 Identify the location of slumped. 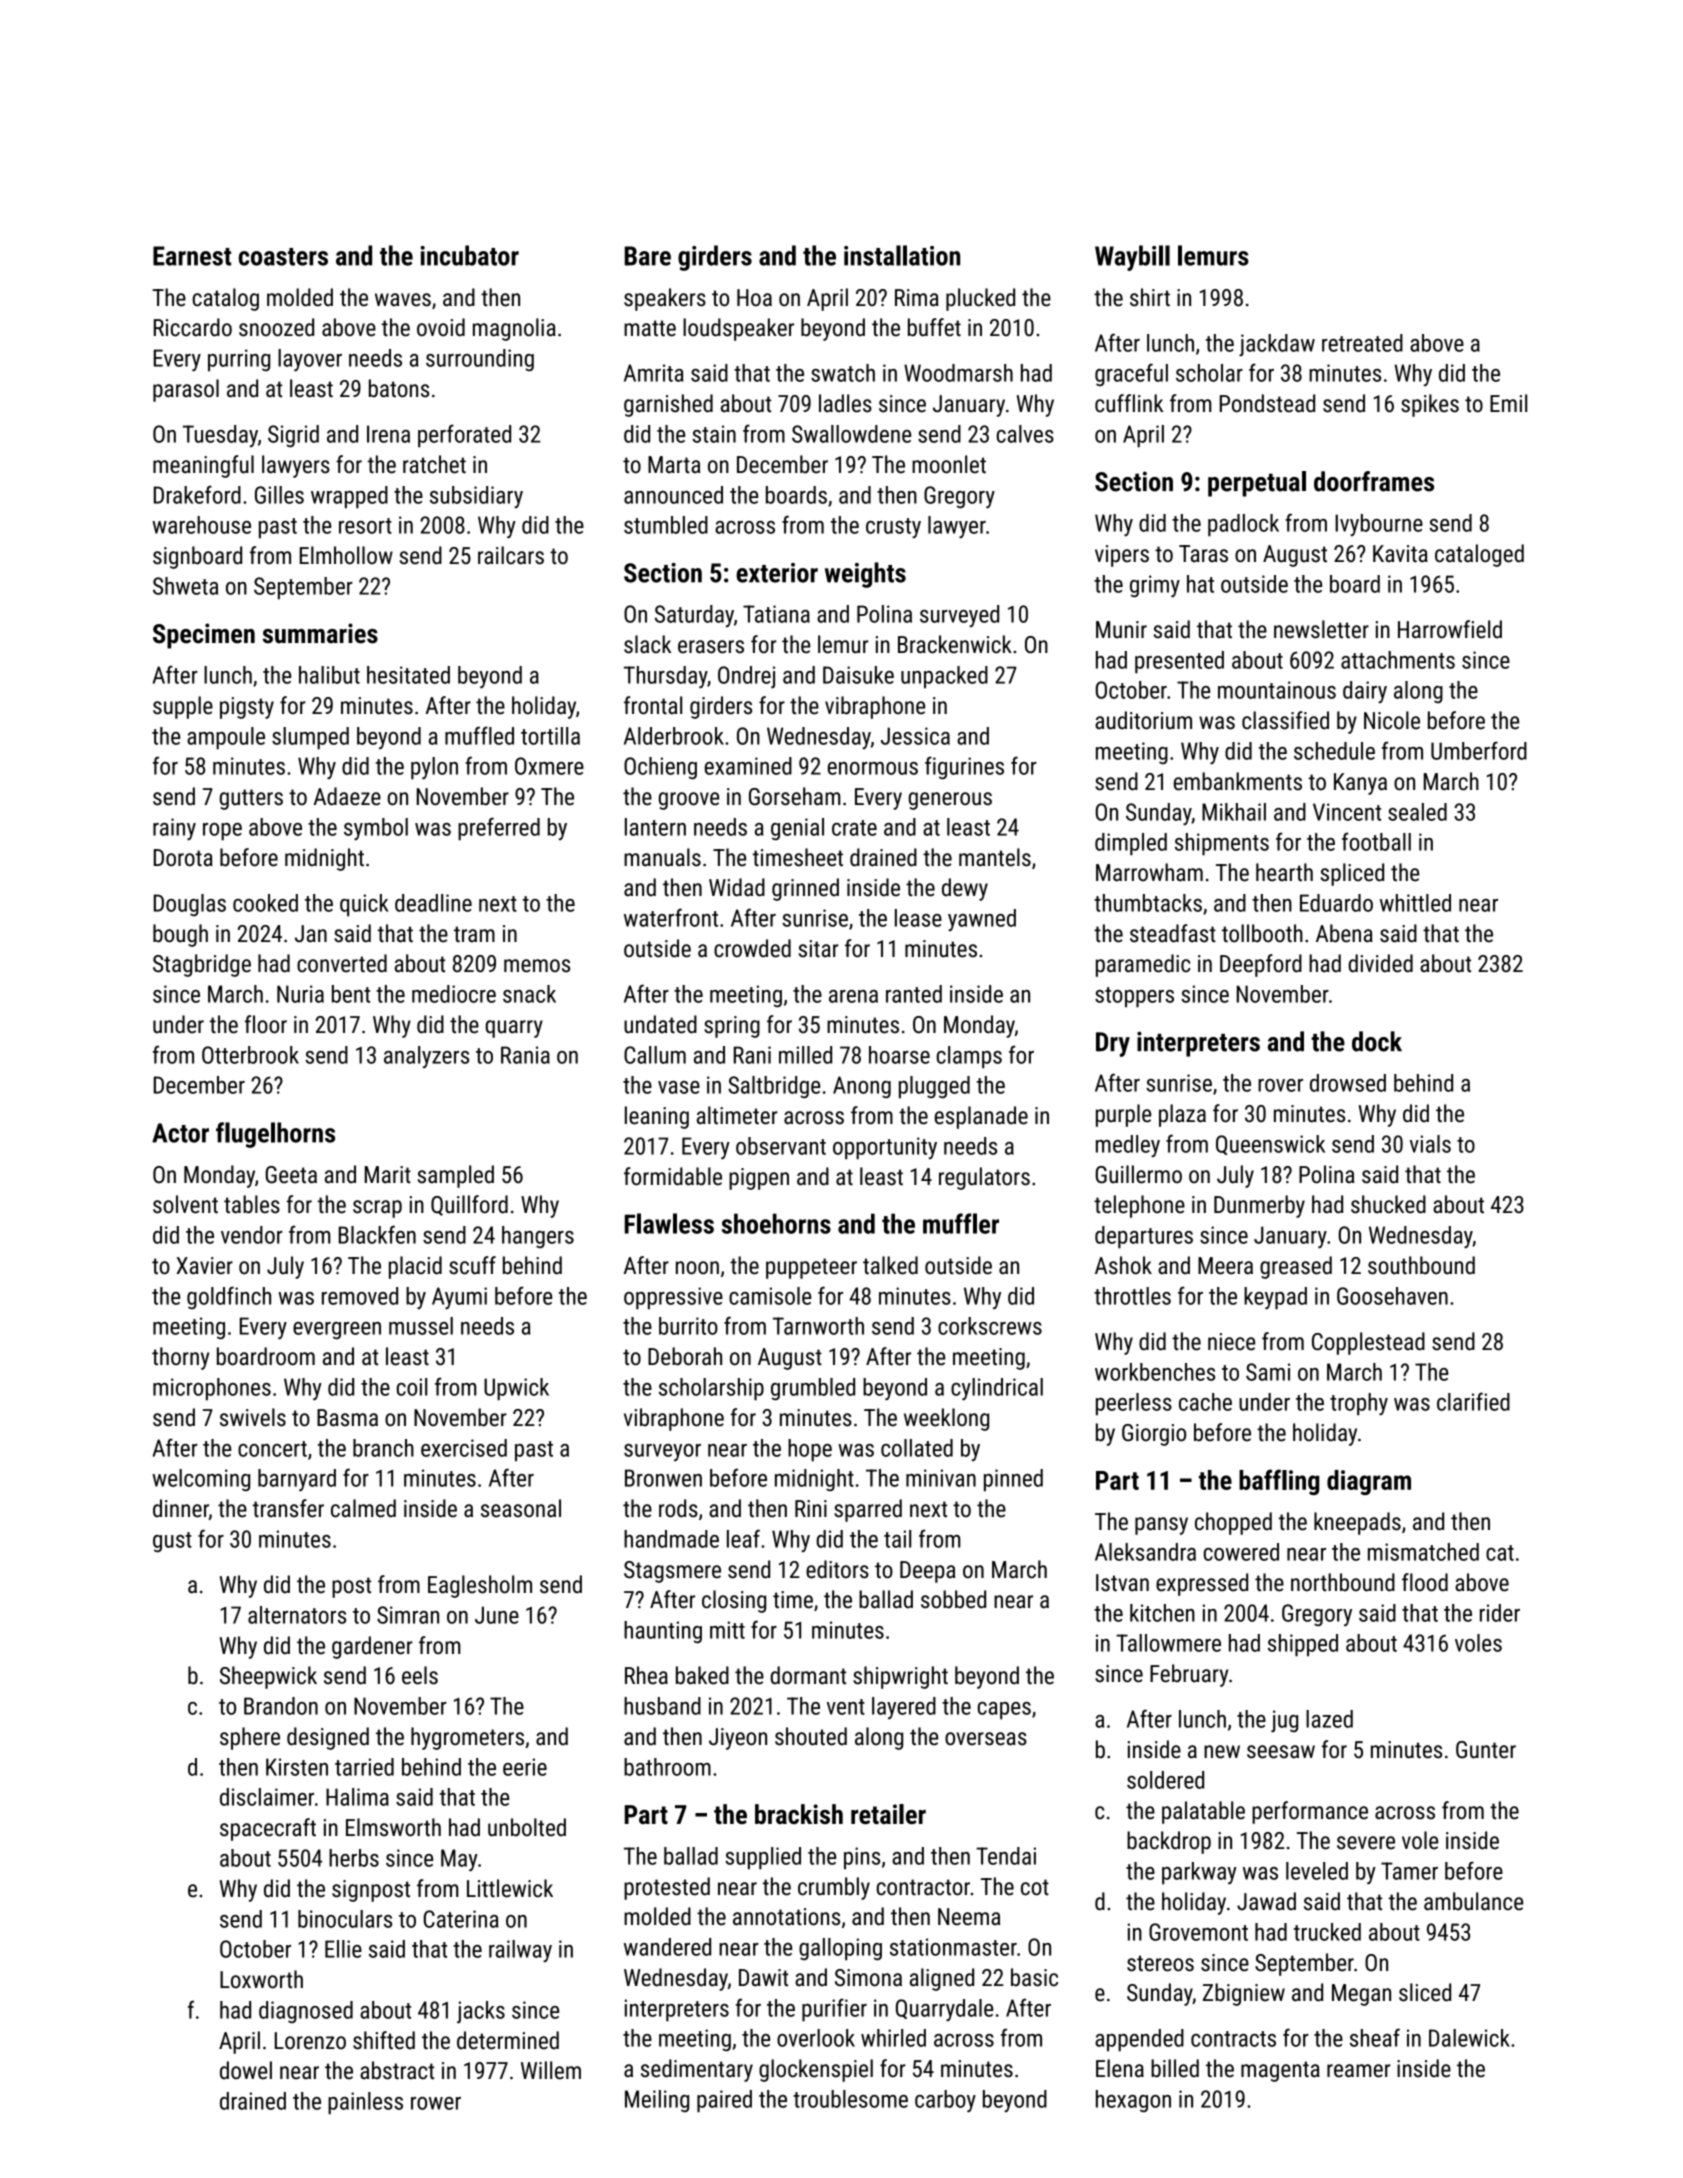
(310, 738).
